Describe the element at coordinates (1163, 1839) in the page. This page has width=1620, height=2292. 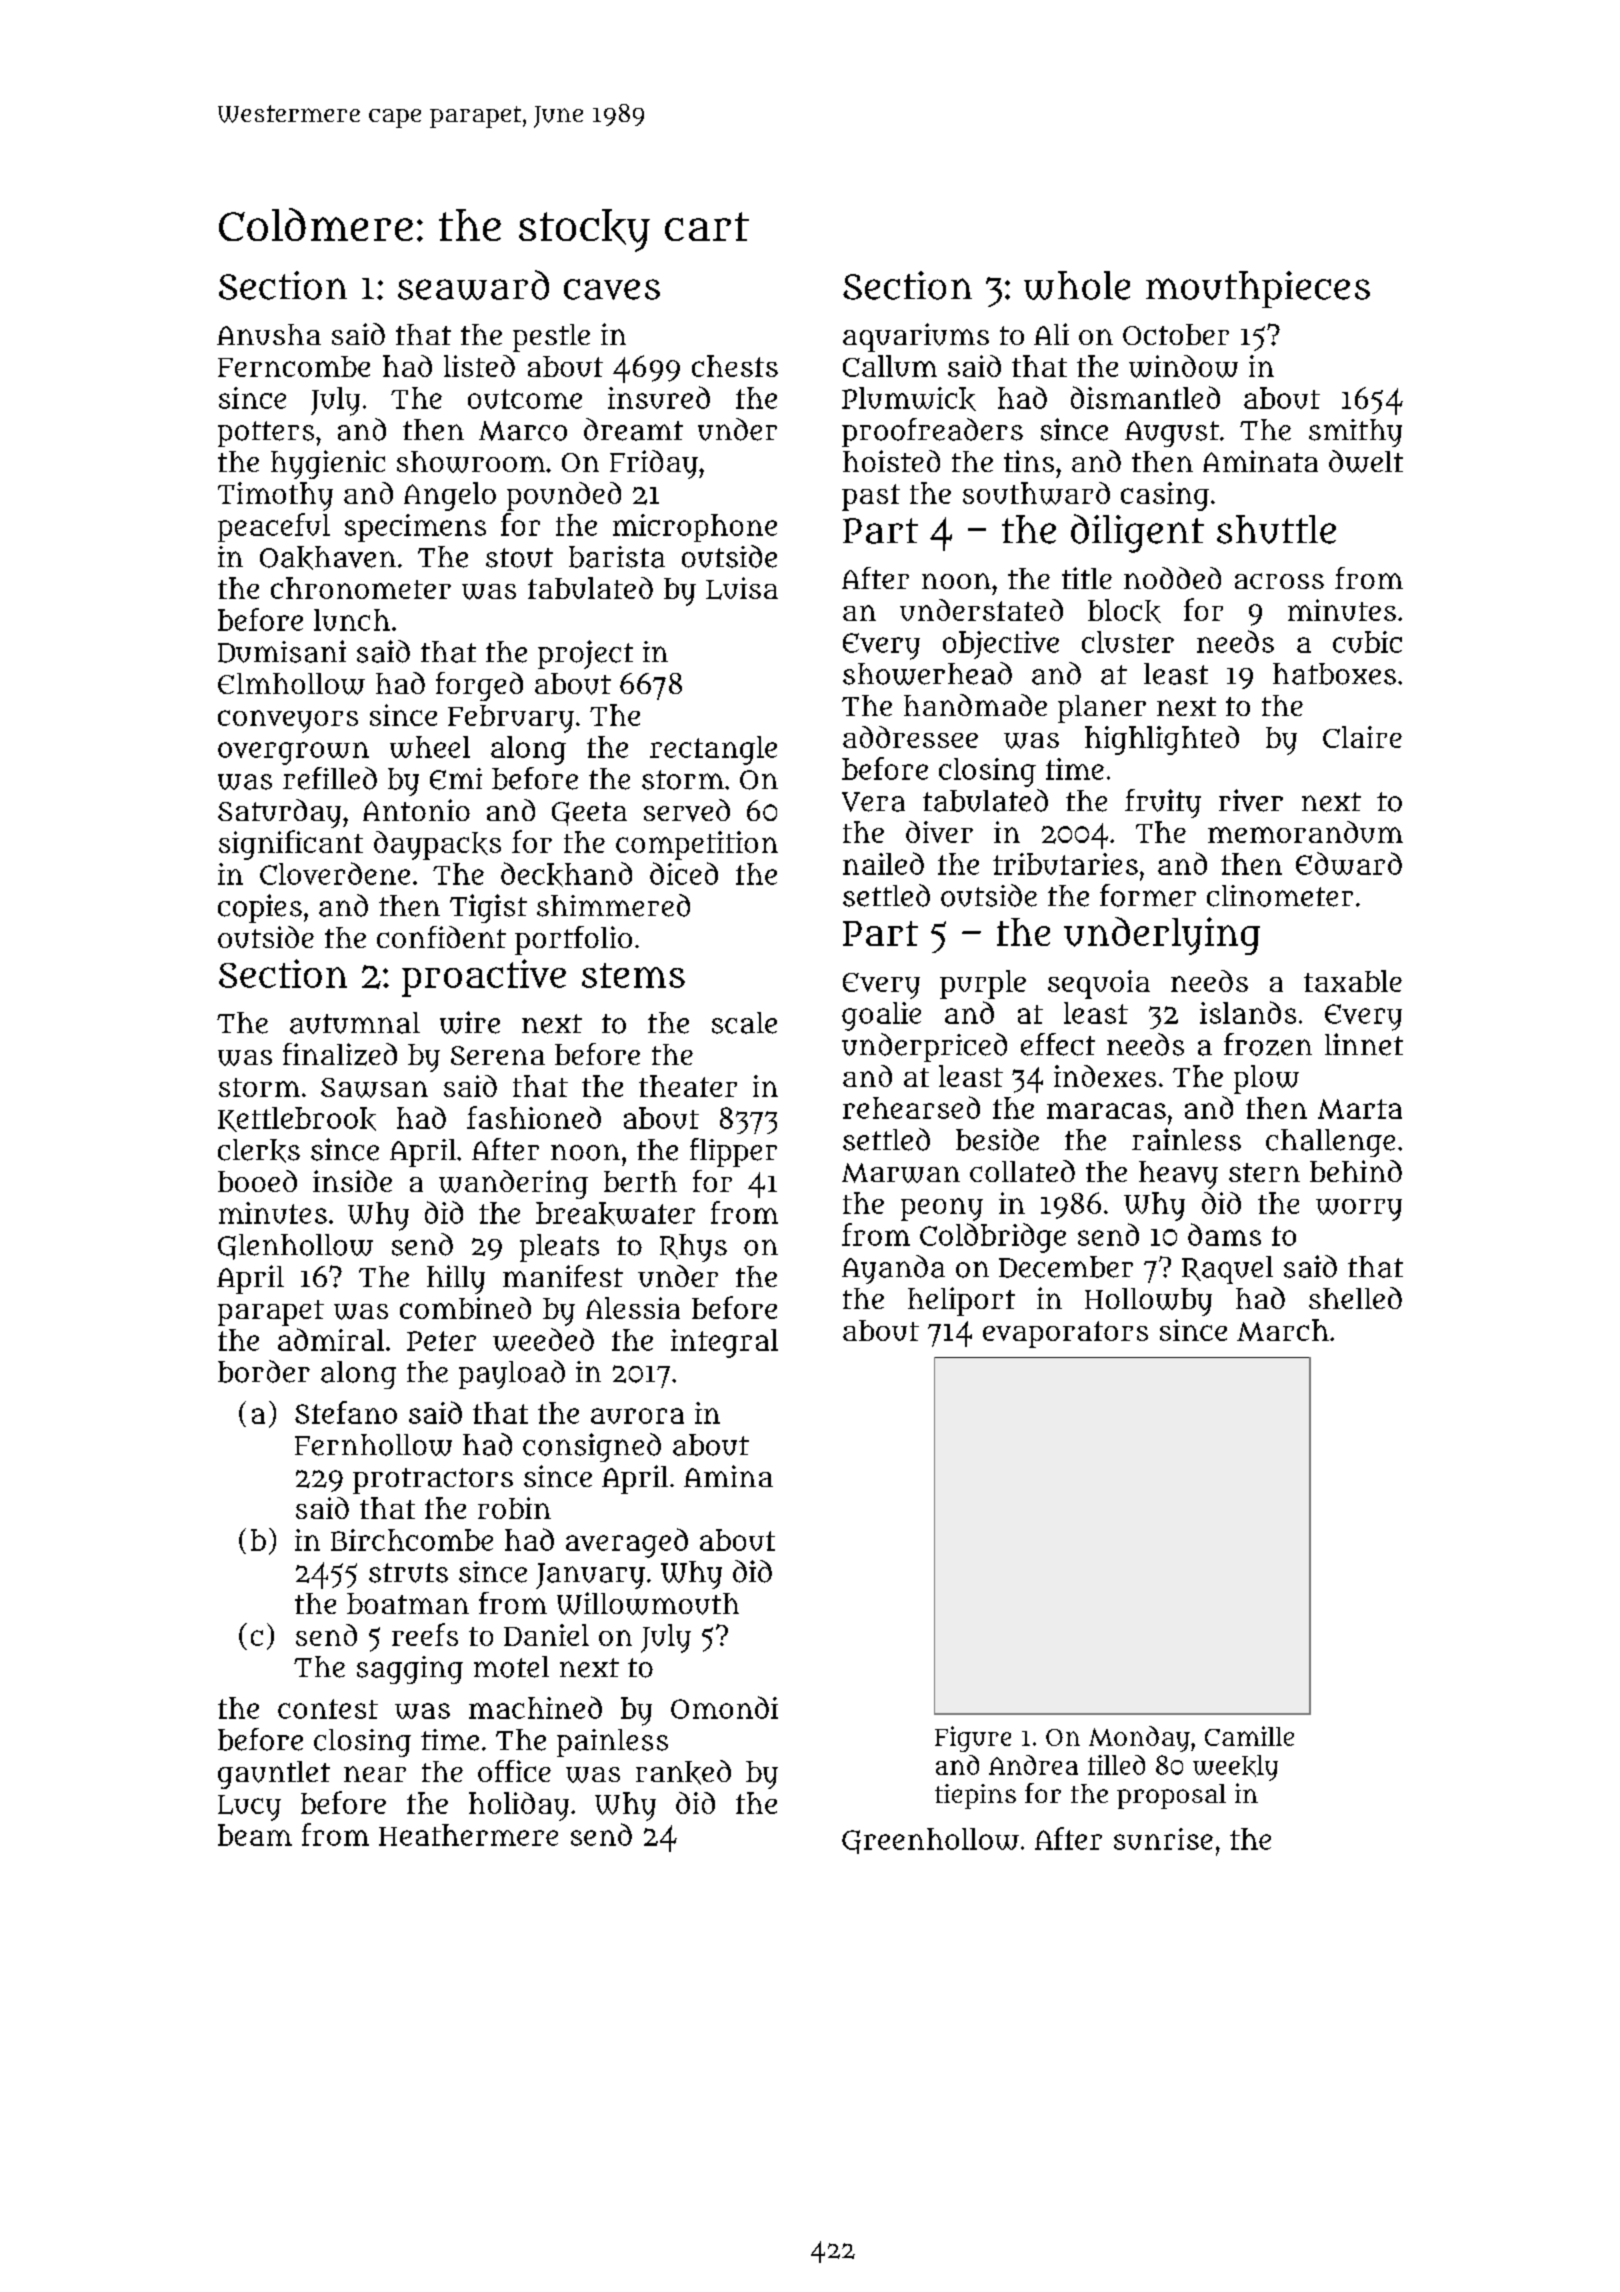
I see `sunrise` at that location.
